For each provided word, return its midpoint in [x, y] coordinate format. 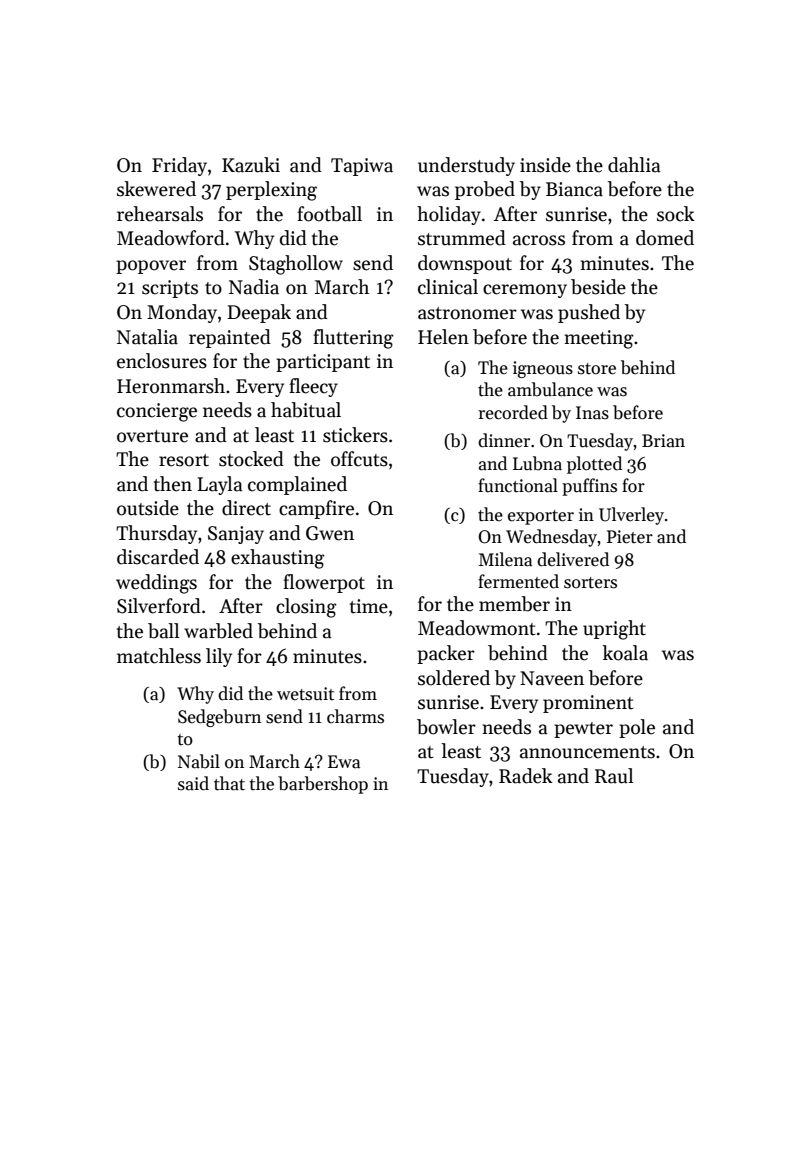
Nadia [254, 287]
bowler [446, 727]
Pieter [630, 537]
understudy [466, 166]
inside [545, 165]
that [229, 783]
